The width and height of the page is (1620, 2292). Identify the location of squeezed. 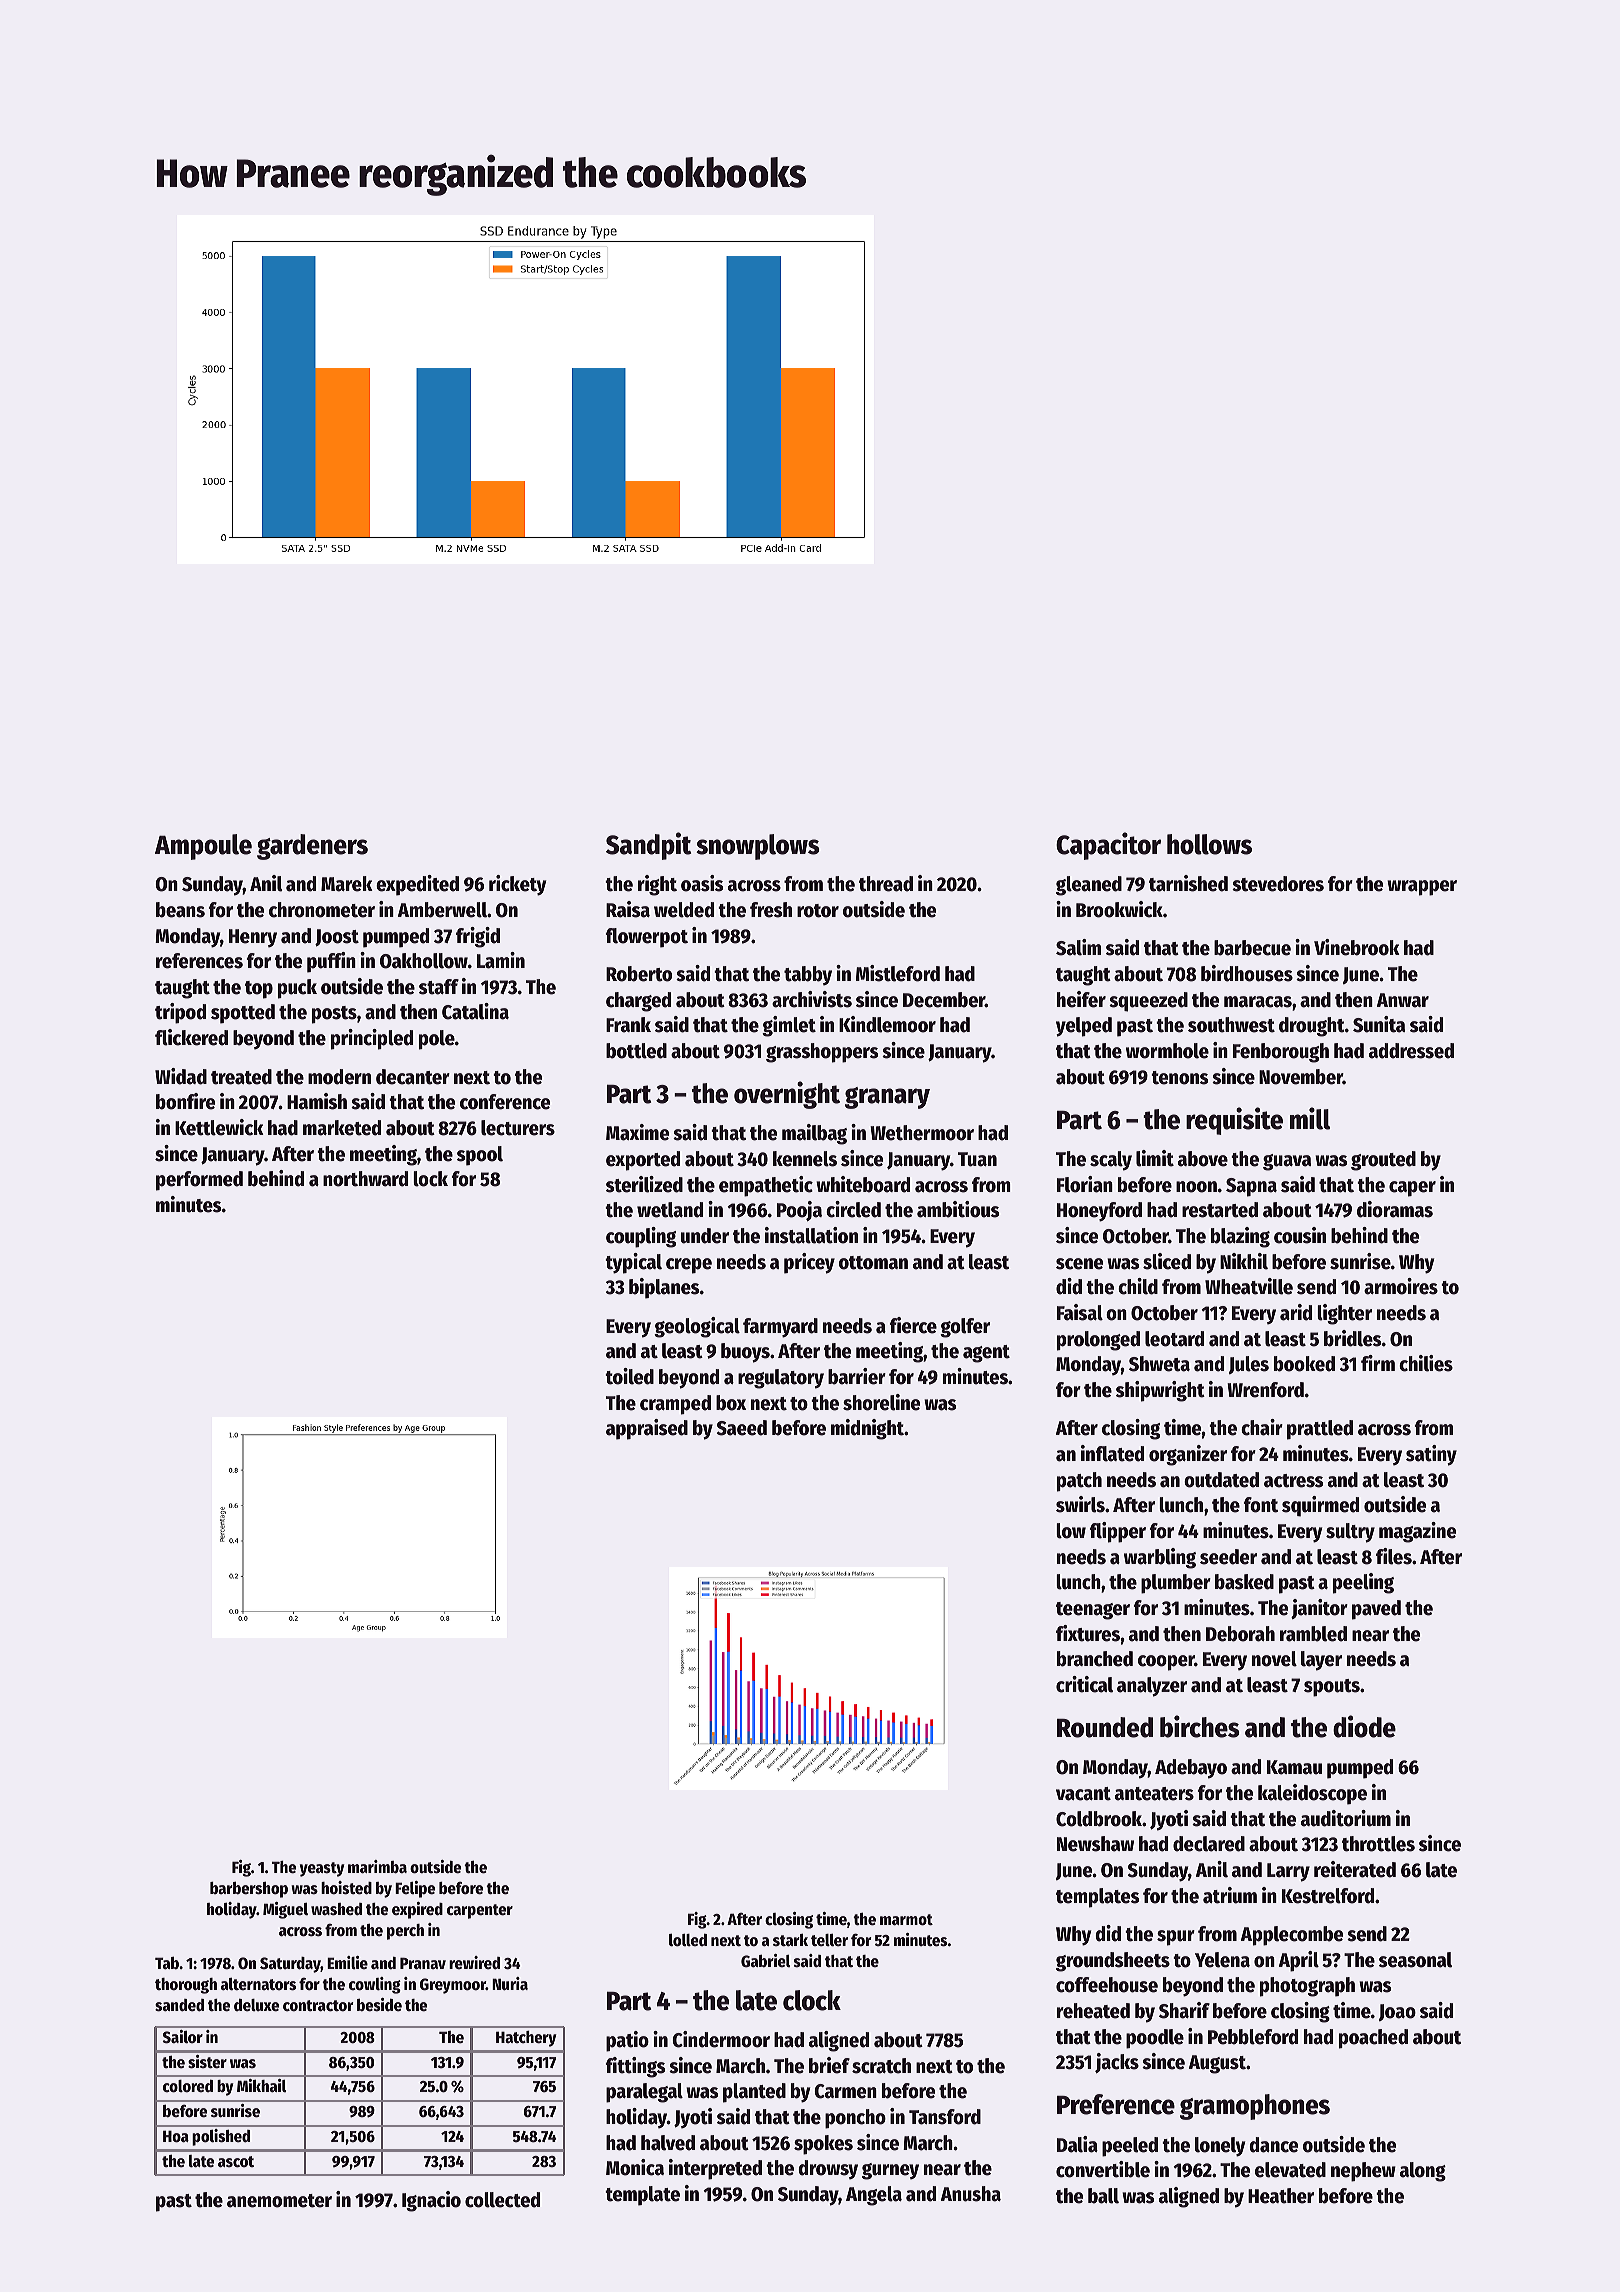
(1148, 1002).
